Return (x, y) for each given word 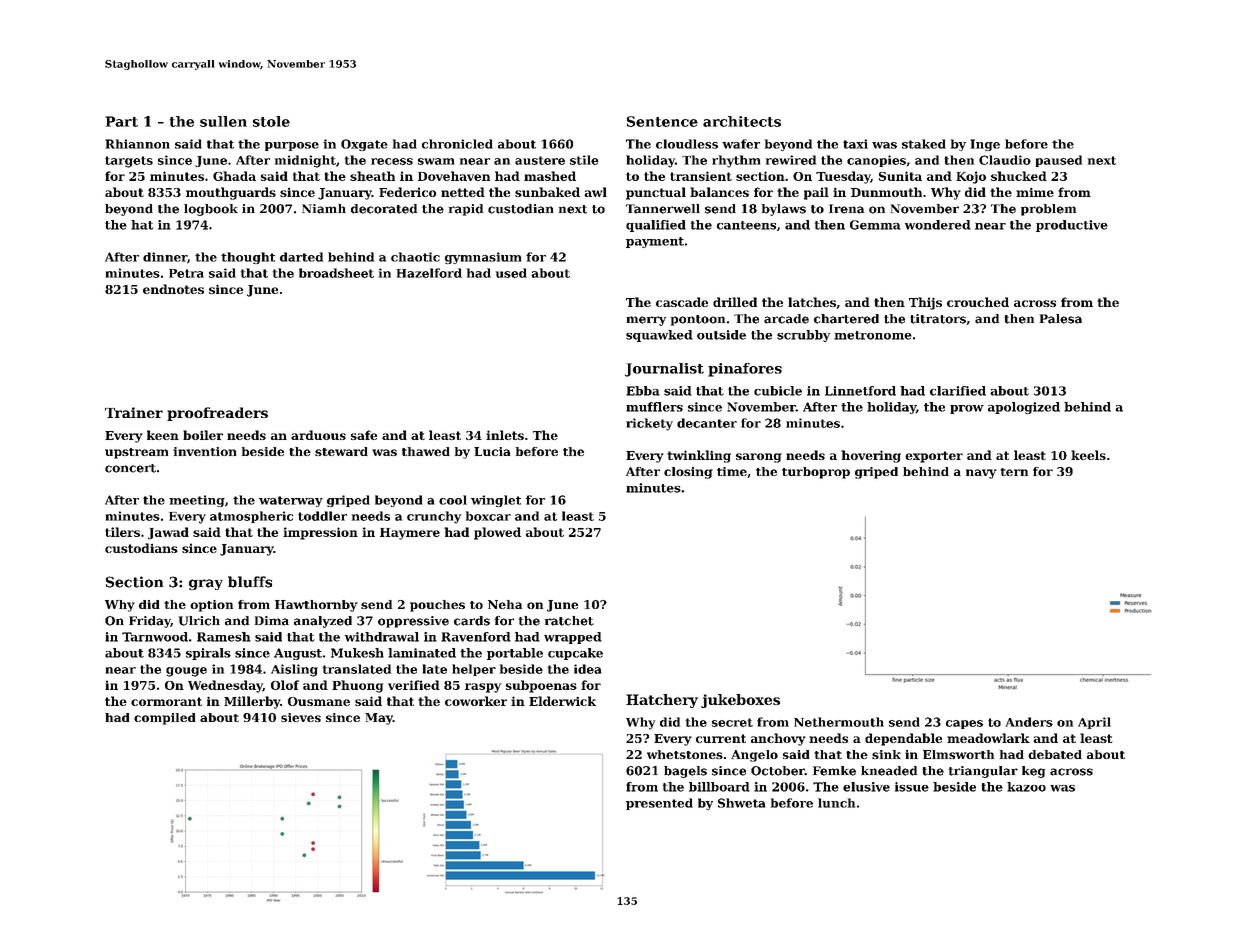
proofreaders (217, 414)
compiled (165, 719)
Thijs (925, 303)
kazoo (1026, 787)
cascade (682, 302)
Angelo (754, 756)
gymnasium (483, 258)
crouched (978, 302)
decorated (384, 209)
